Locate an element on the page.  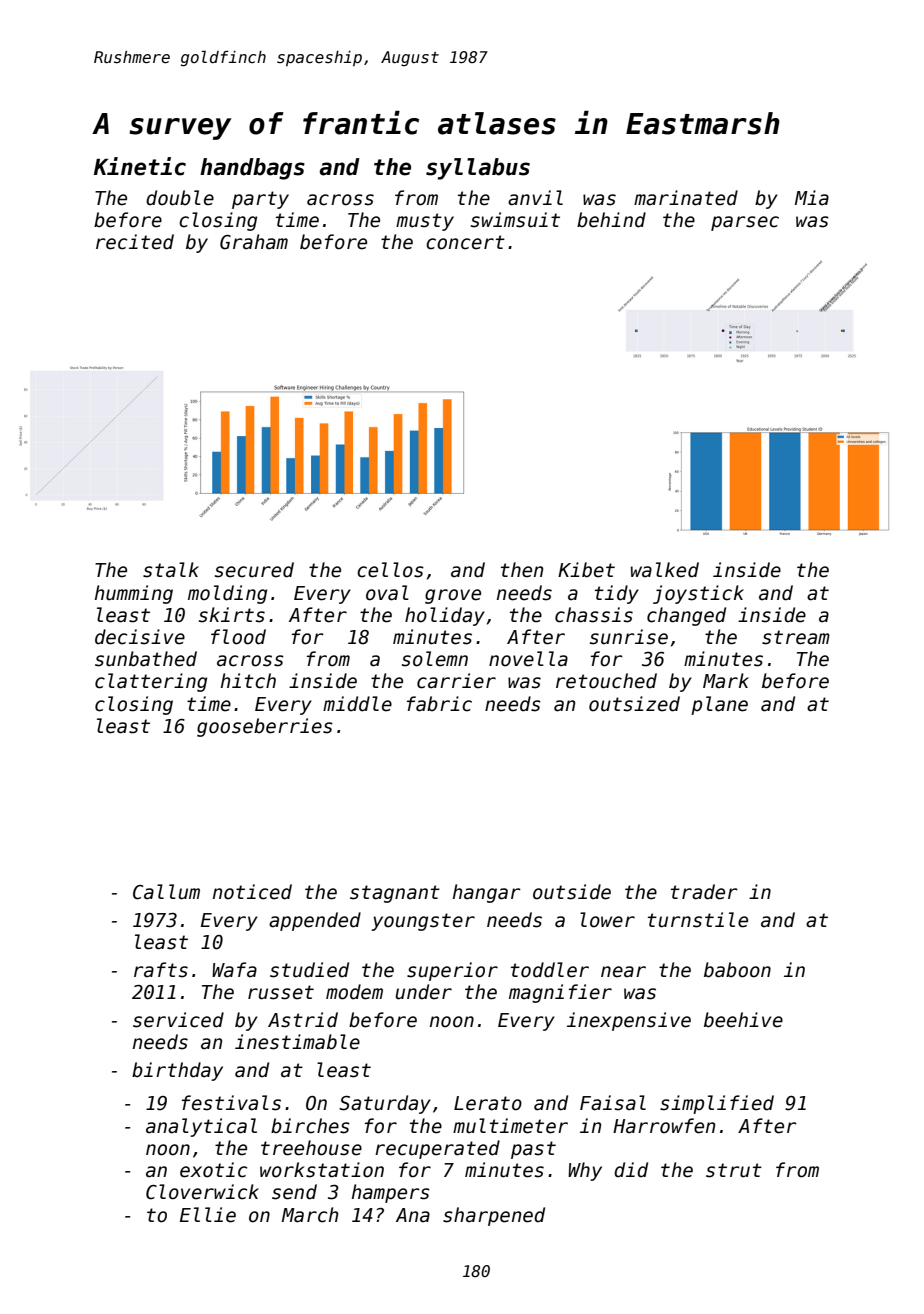
simplified is located at coordinates (717, 1104).
